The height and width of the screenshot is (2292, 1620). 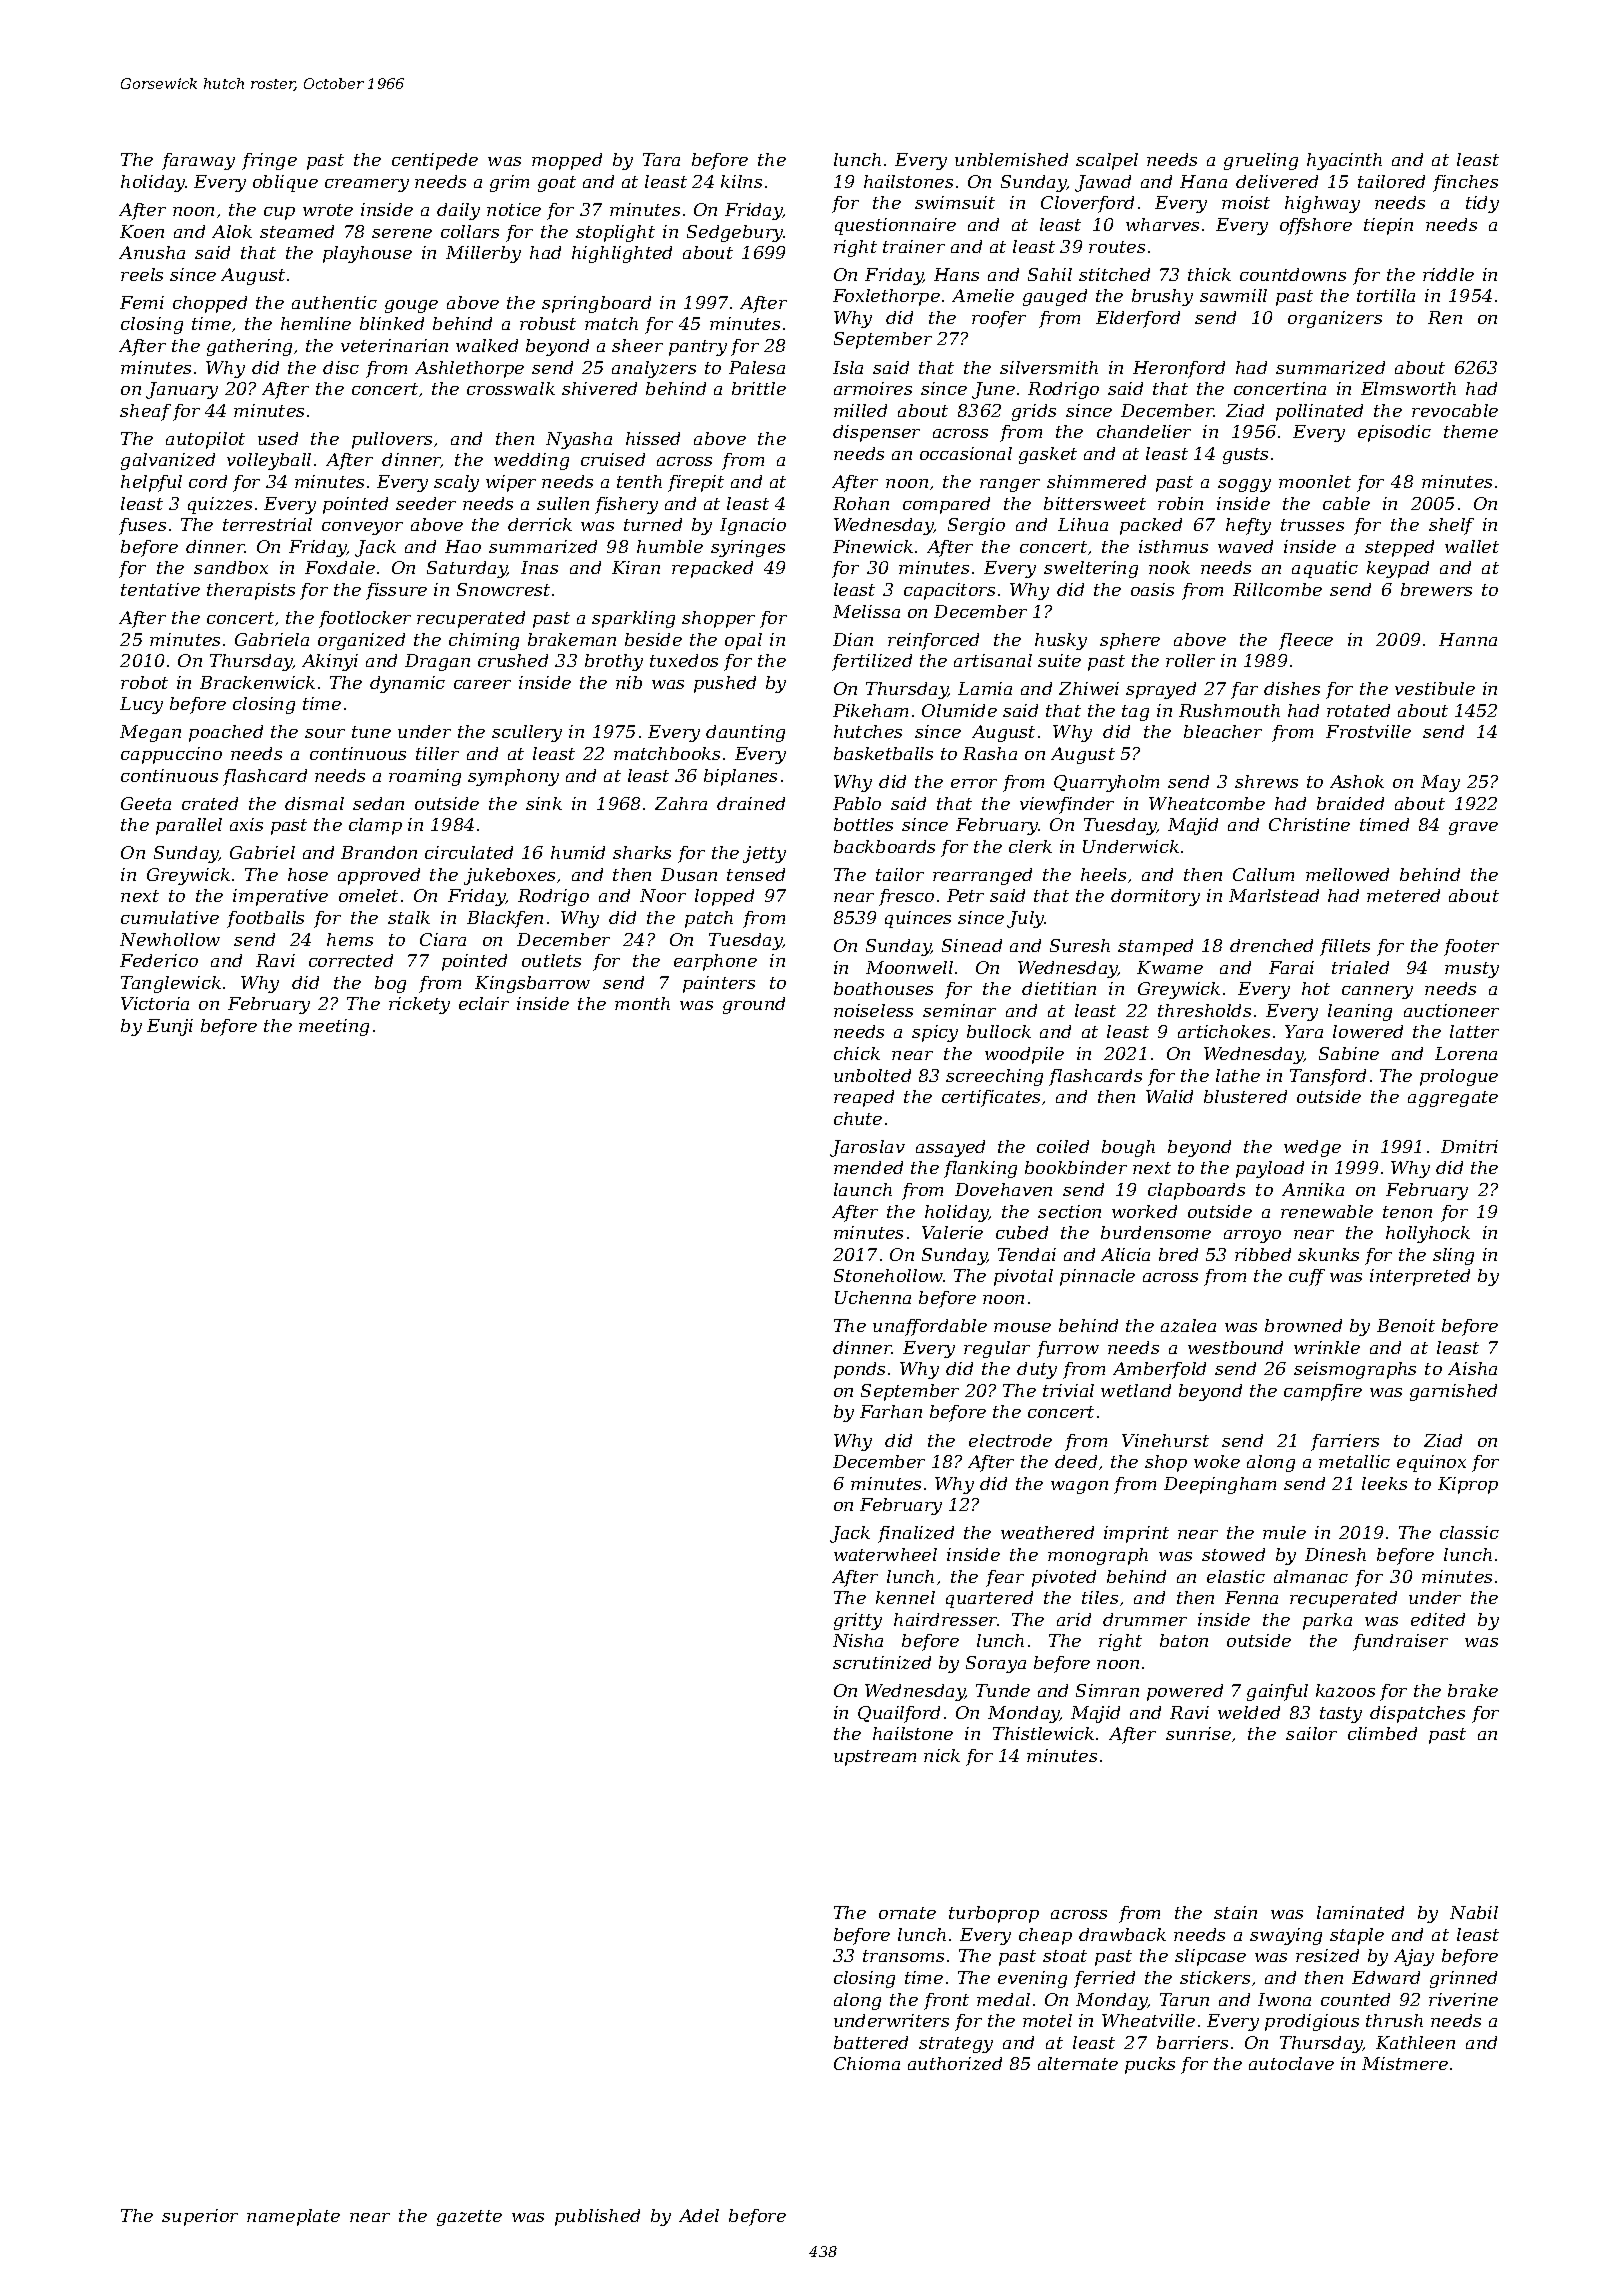 What do you see at coordinates (1468, 1485) in the screenshot?
I see `Kiprop` at bounding box center [1468, 1485].
